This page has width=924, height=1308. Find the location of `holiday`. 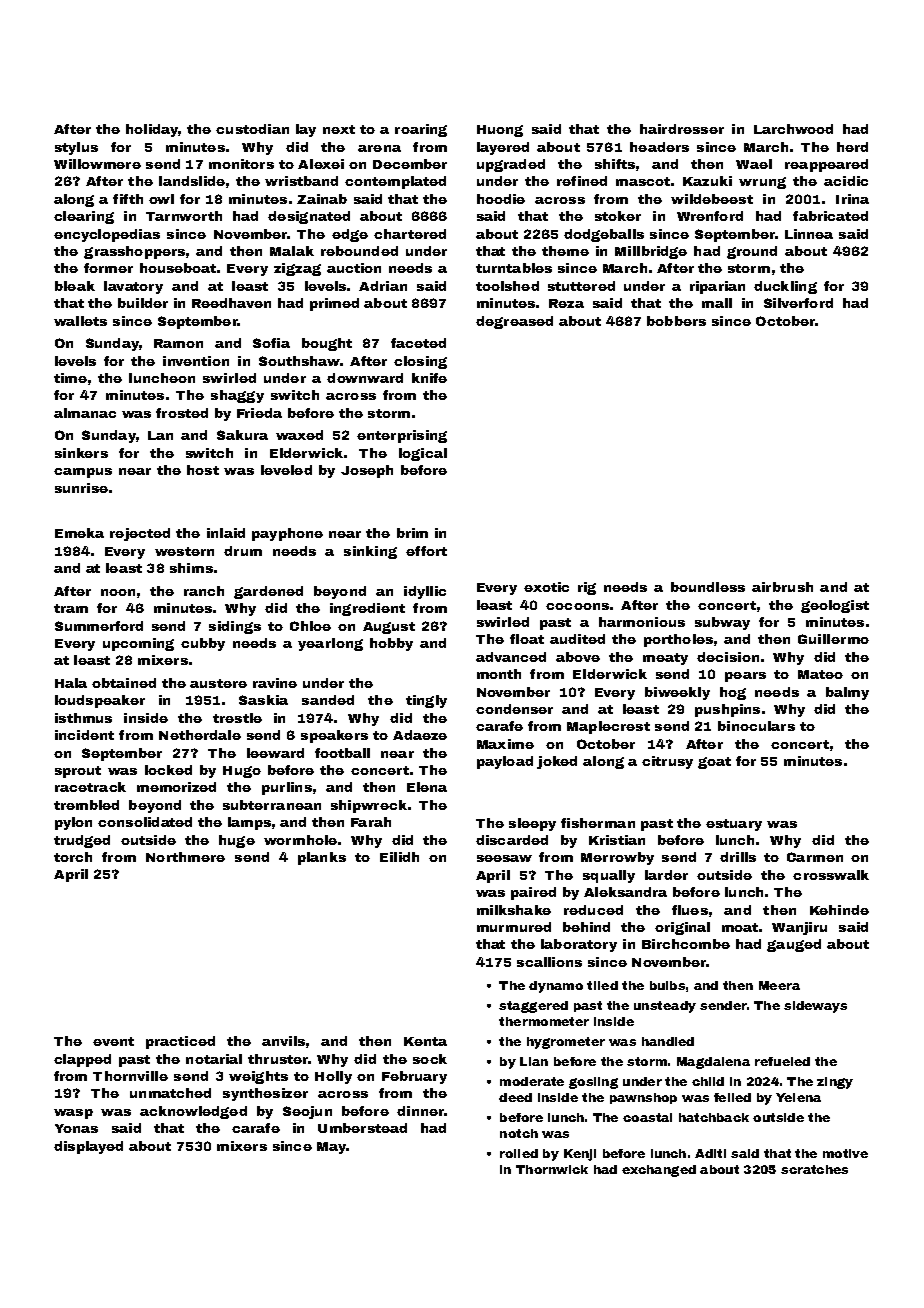

holiday is located at coordinates (152, 130).
